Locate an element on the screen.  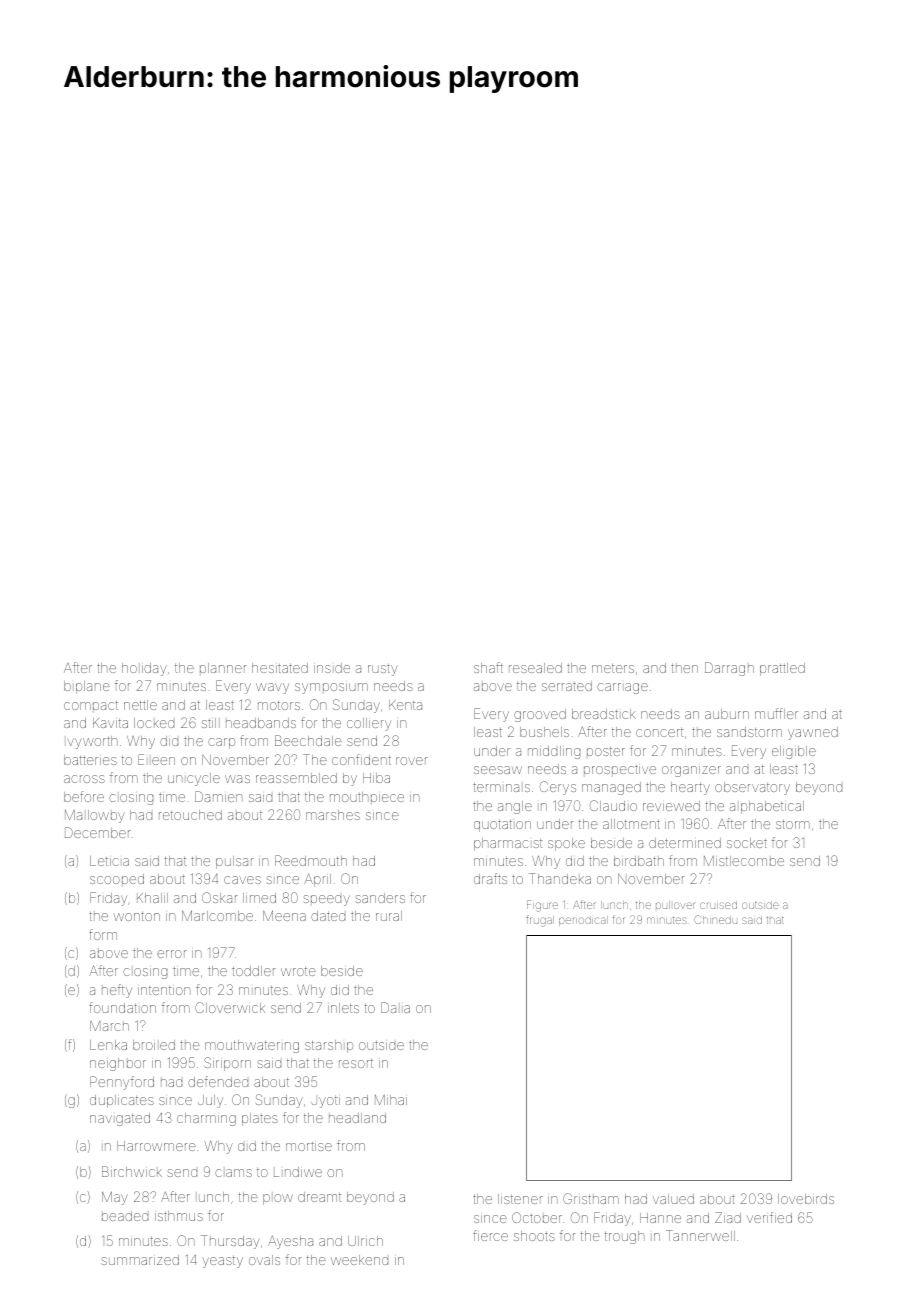
carriage is located at coordinates (622, 688).
